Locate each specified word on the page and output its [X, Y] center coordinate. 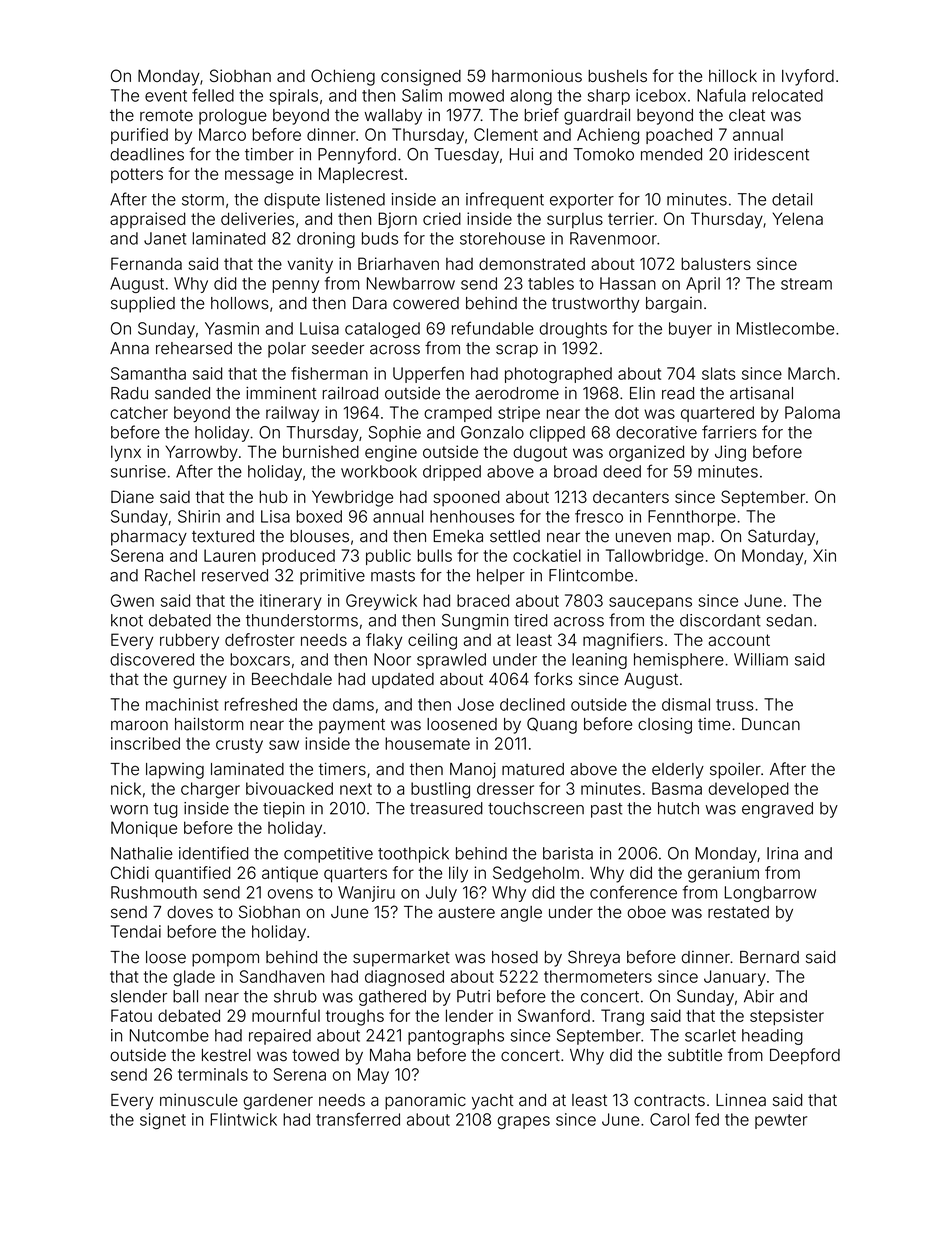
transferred [358, 1119]
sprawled [451, 661]
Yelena [798, 218]
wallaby [393, 117]
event [166, 96]
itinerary [291, 602]
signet [163, 1121]
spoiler [735, 770]
